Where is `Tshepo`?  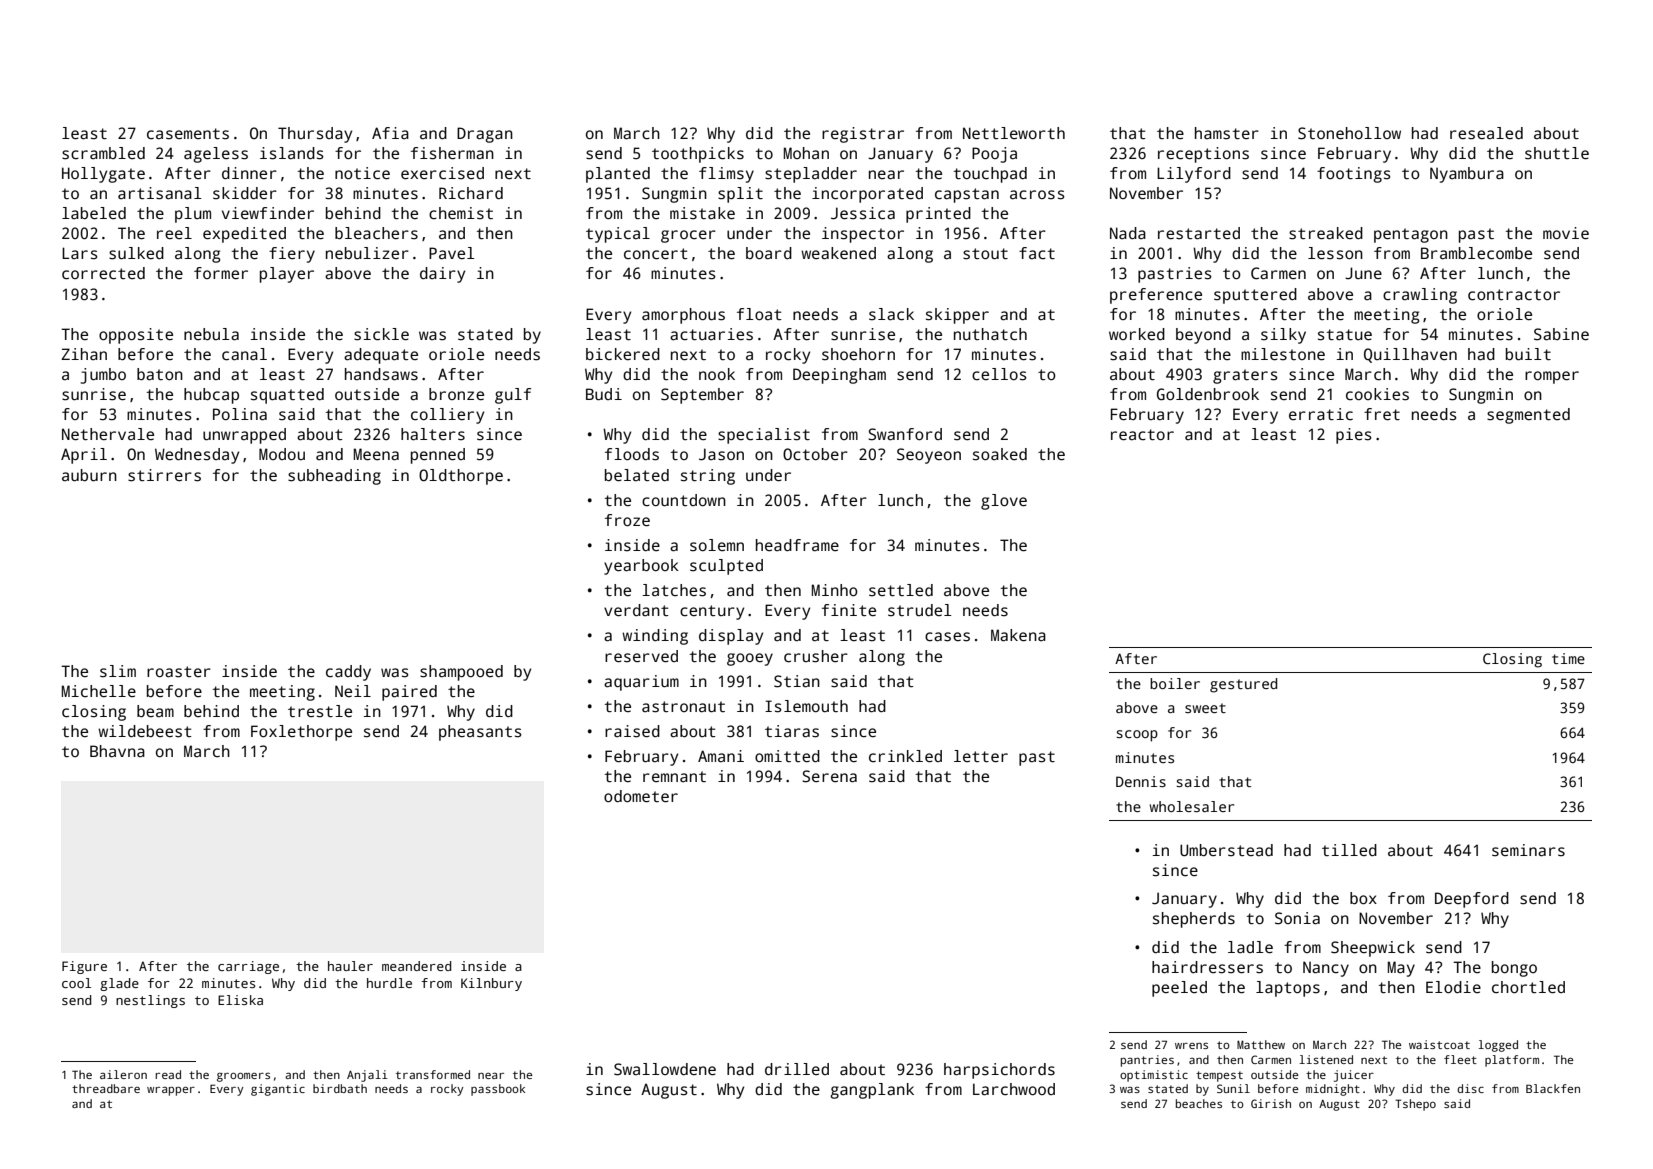
Tshepo is located at coordinates (1415, 1105).
